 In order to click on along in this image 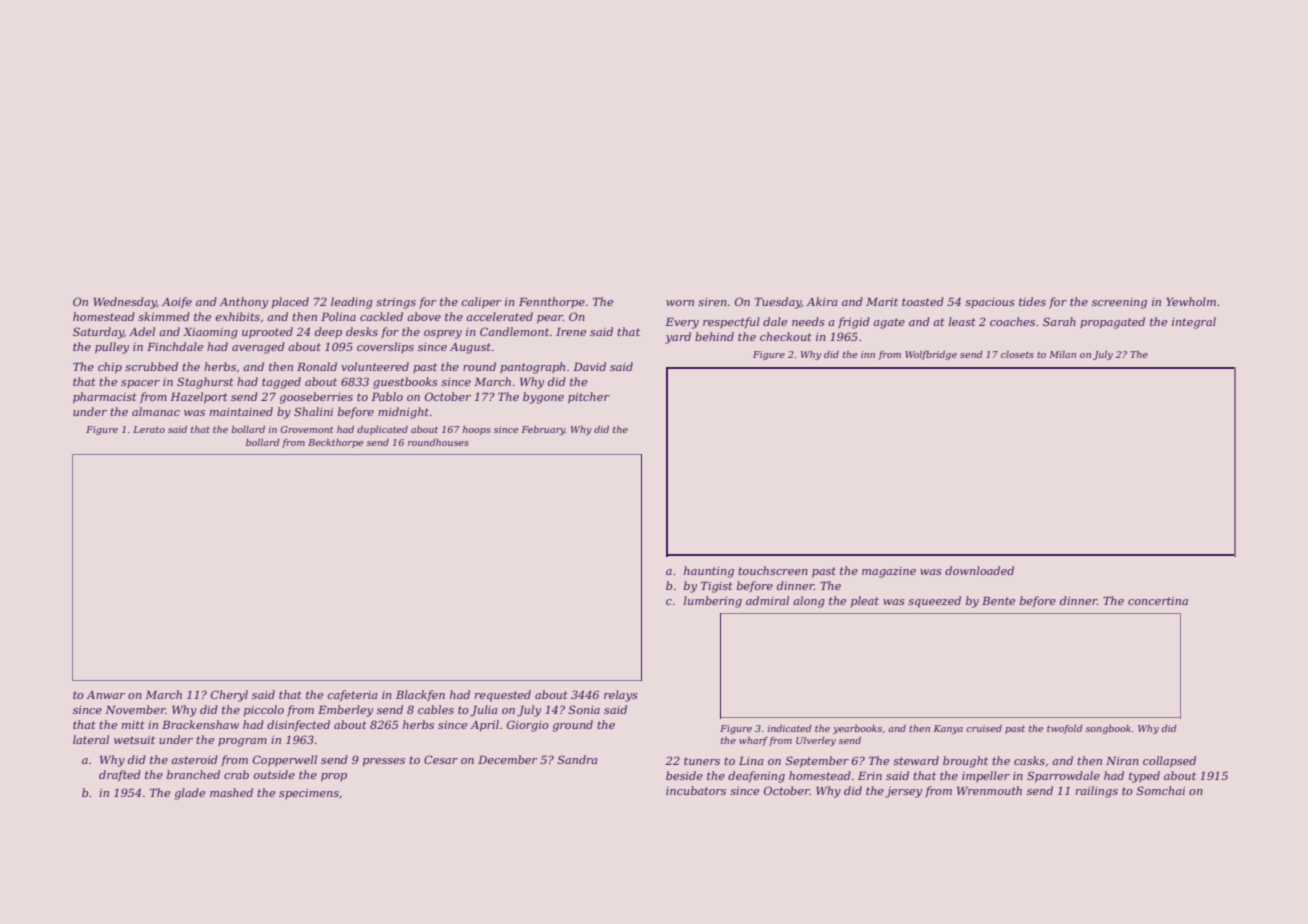, I will do `click(809, 602)`.
